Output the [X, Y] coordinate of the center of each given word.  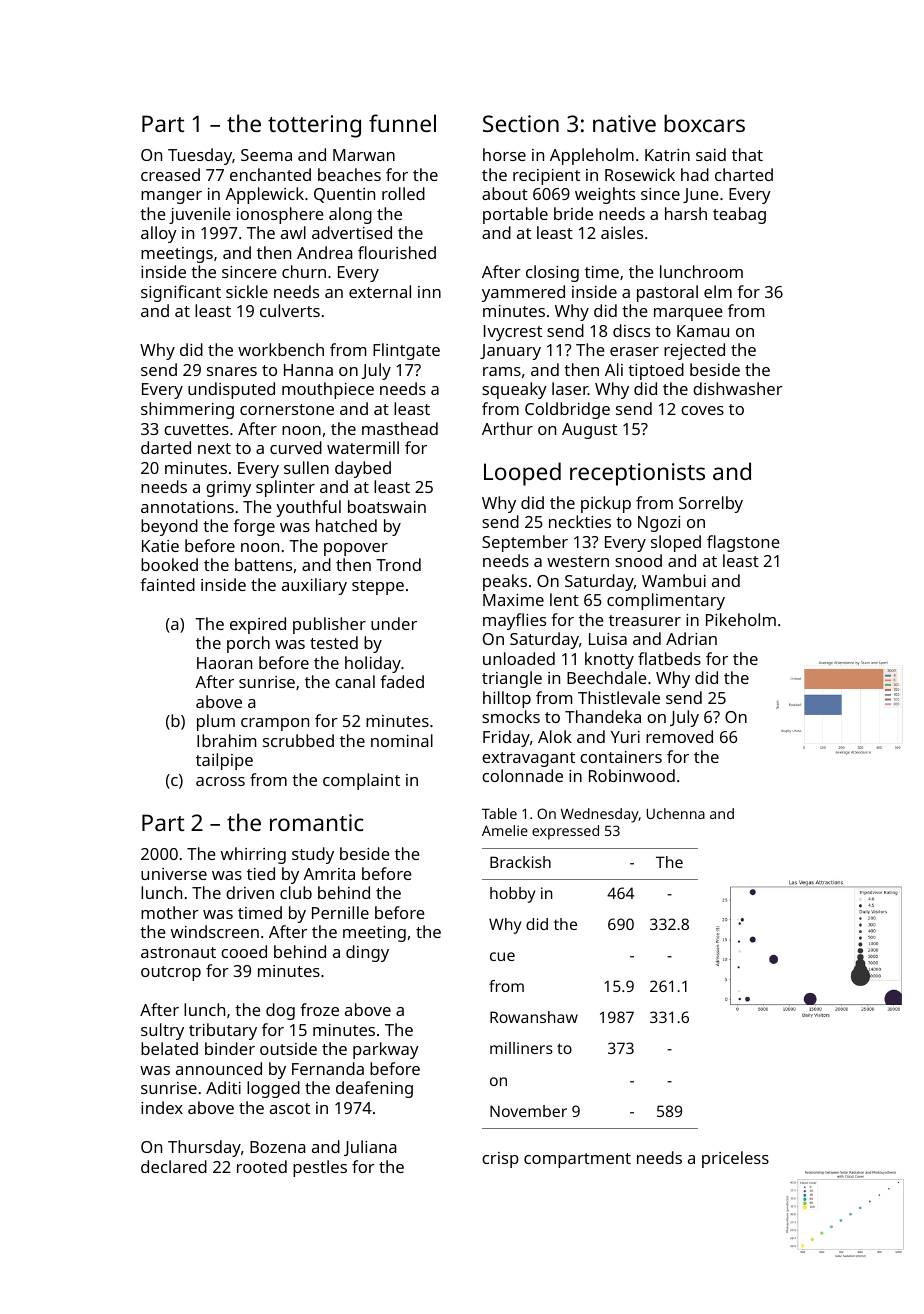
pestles [320, 1168]
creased [170, 174]
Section [521, 123]
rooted [262, 1166]
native [624, 123]
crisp [500, 1160]
